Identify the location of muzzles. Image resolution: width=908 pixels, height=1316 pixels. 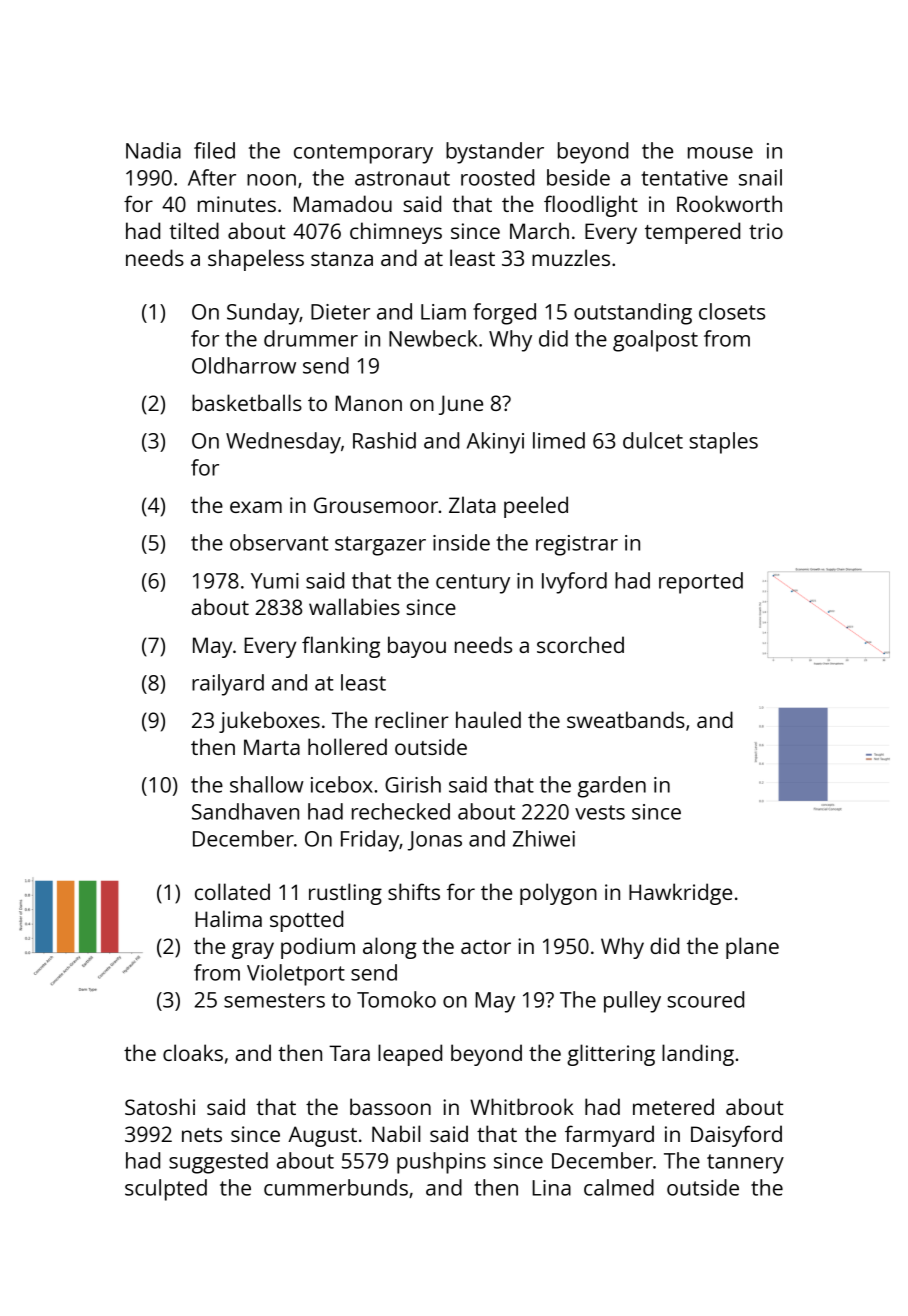
(571, 257).
